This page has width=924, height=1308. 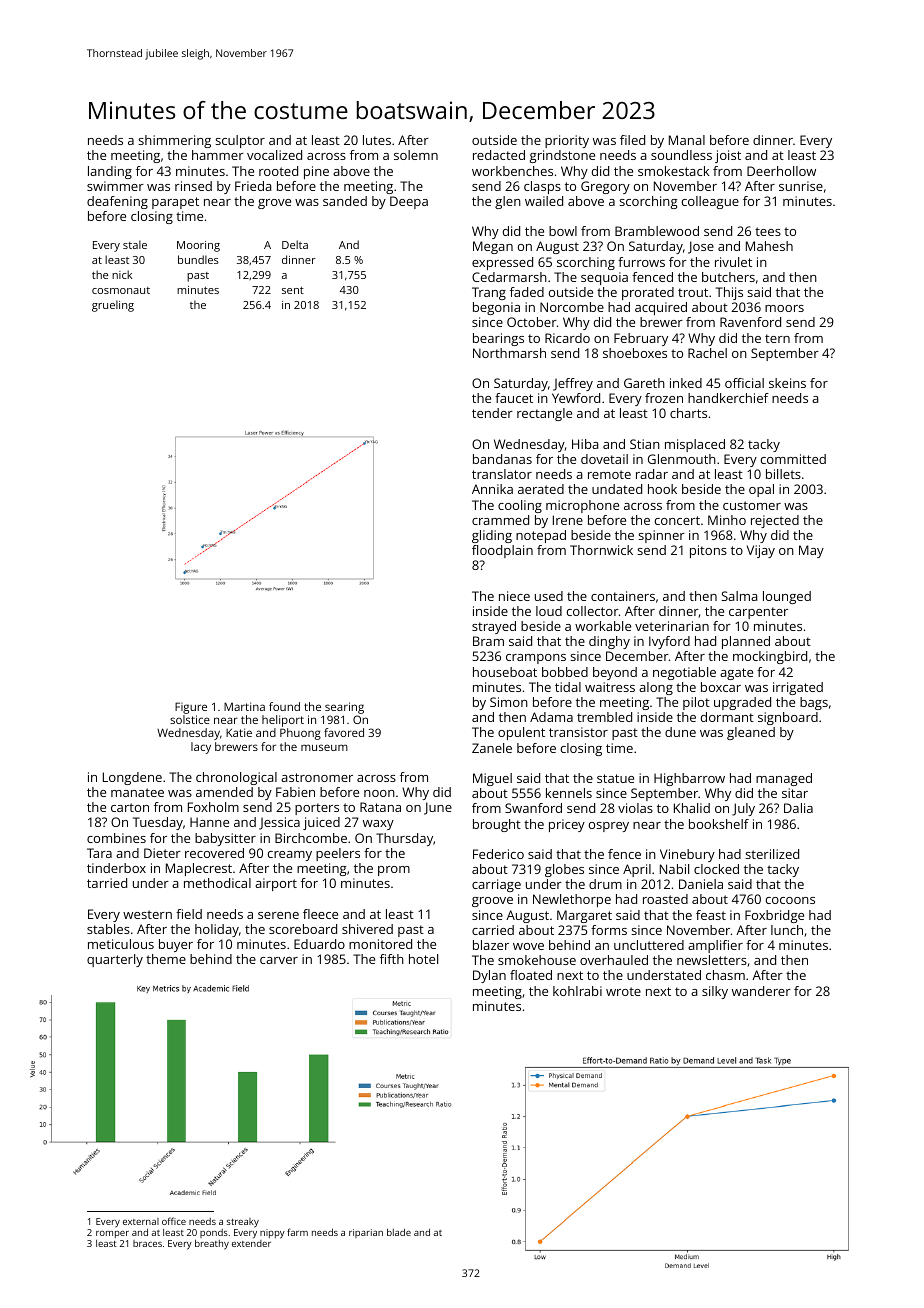 What do you see at coordinates (609, 930) in the page?
I see `forms` at bounding box center [609, 930].
